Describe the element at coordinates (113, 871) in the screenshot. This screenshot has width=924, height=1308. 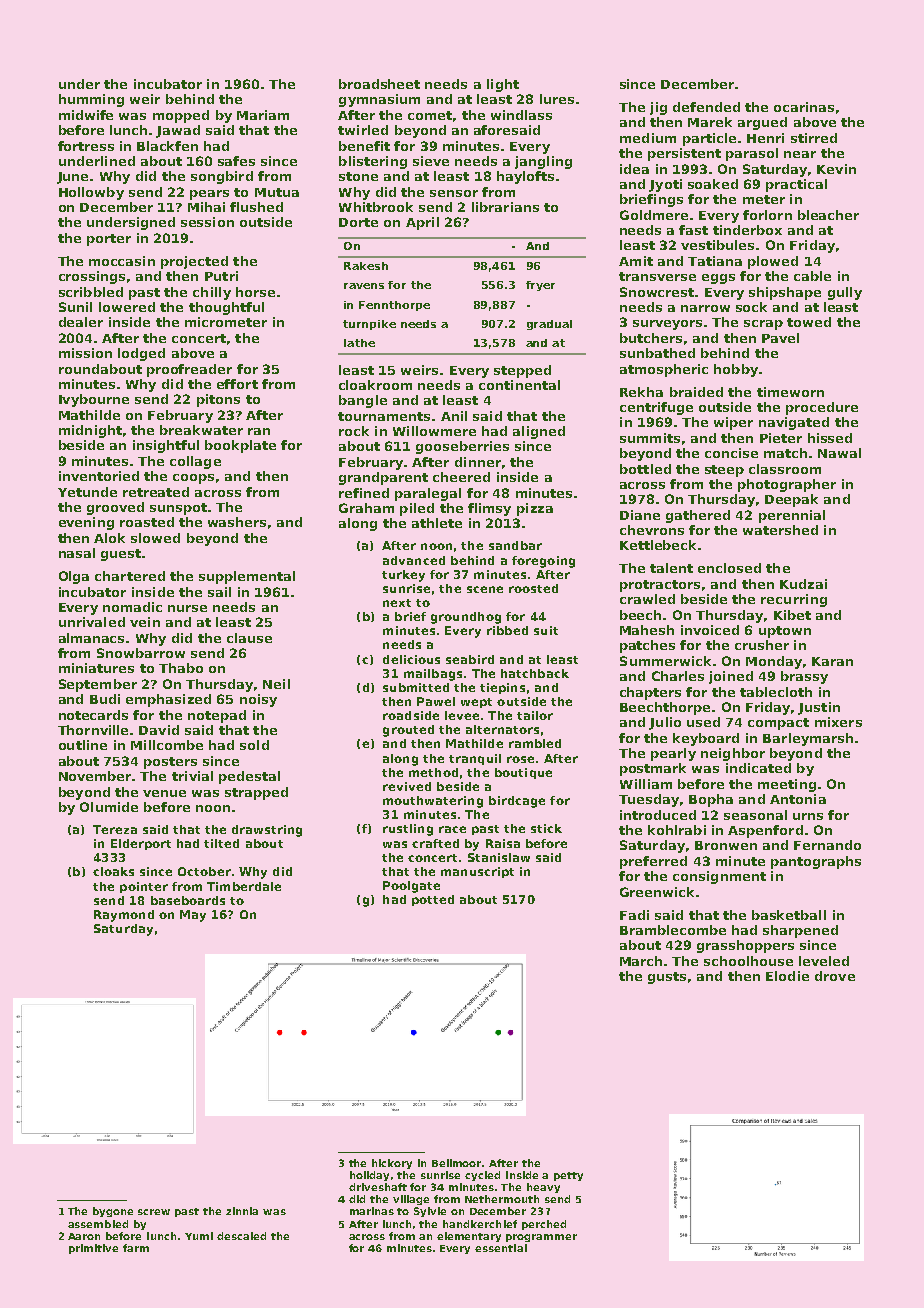
I see `cloaks` at that location.
